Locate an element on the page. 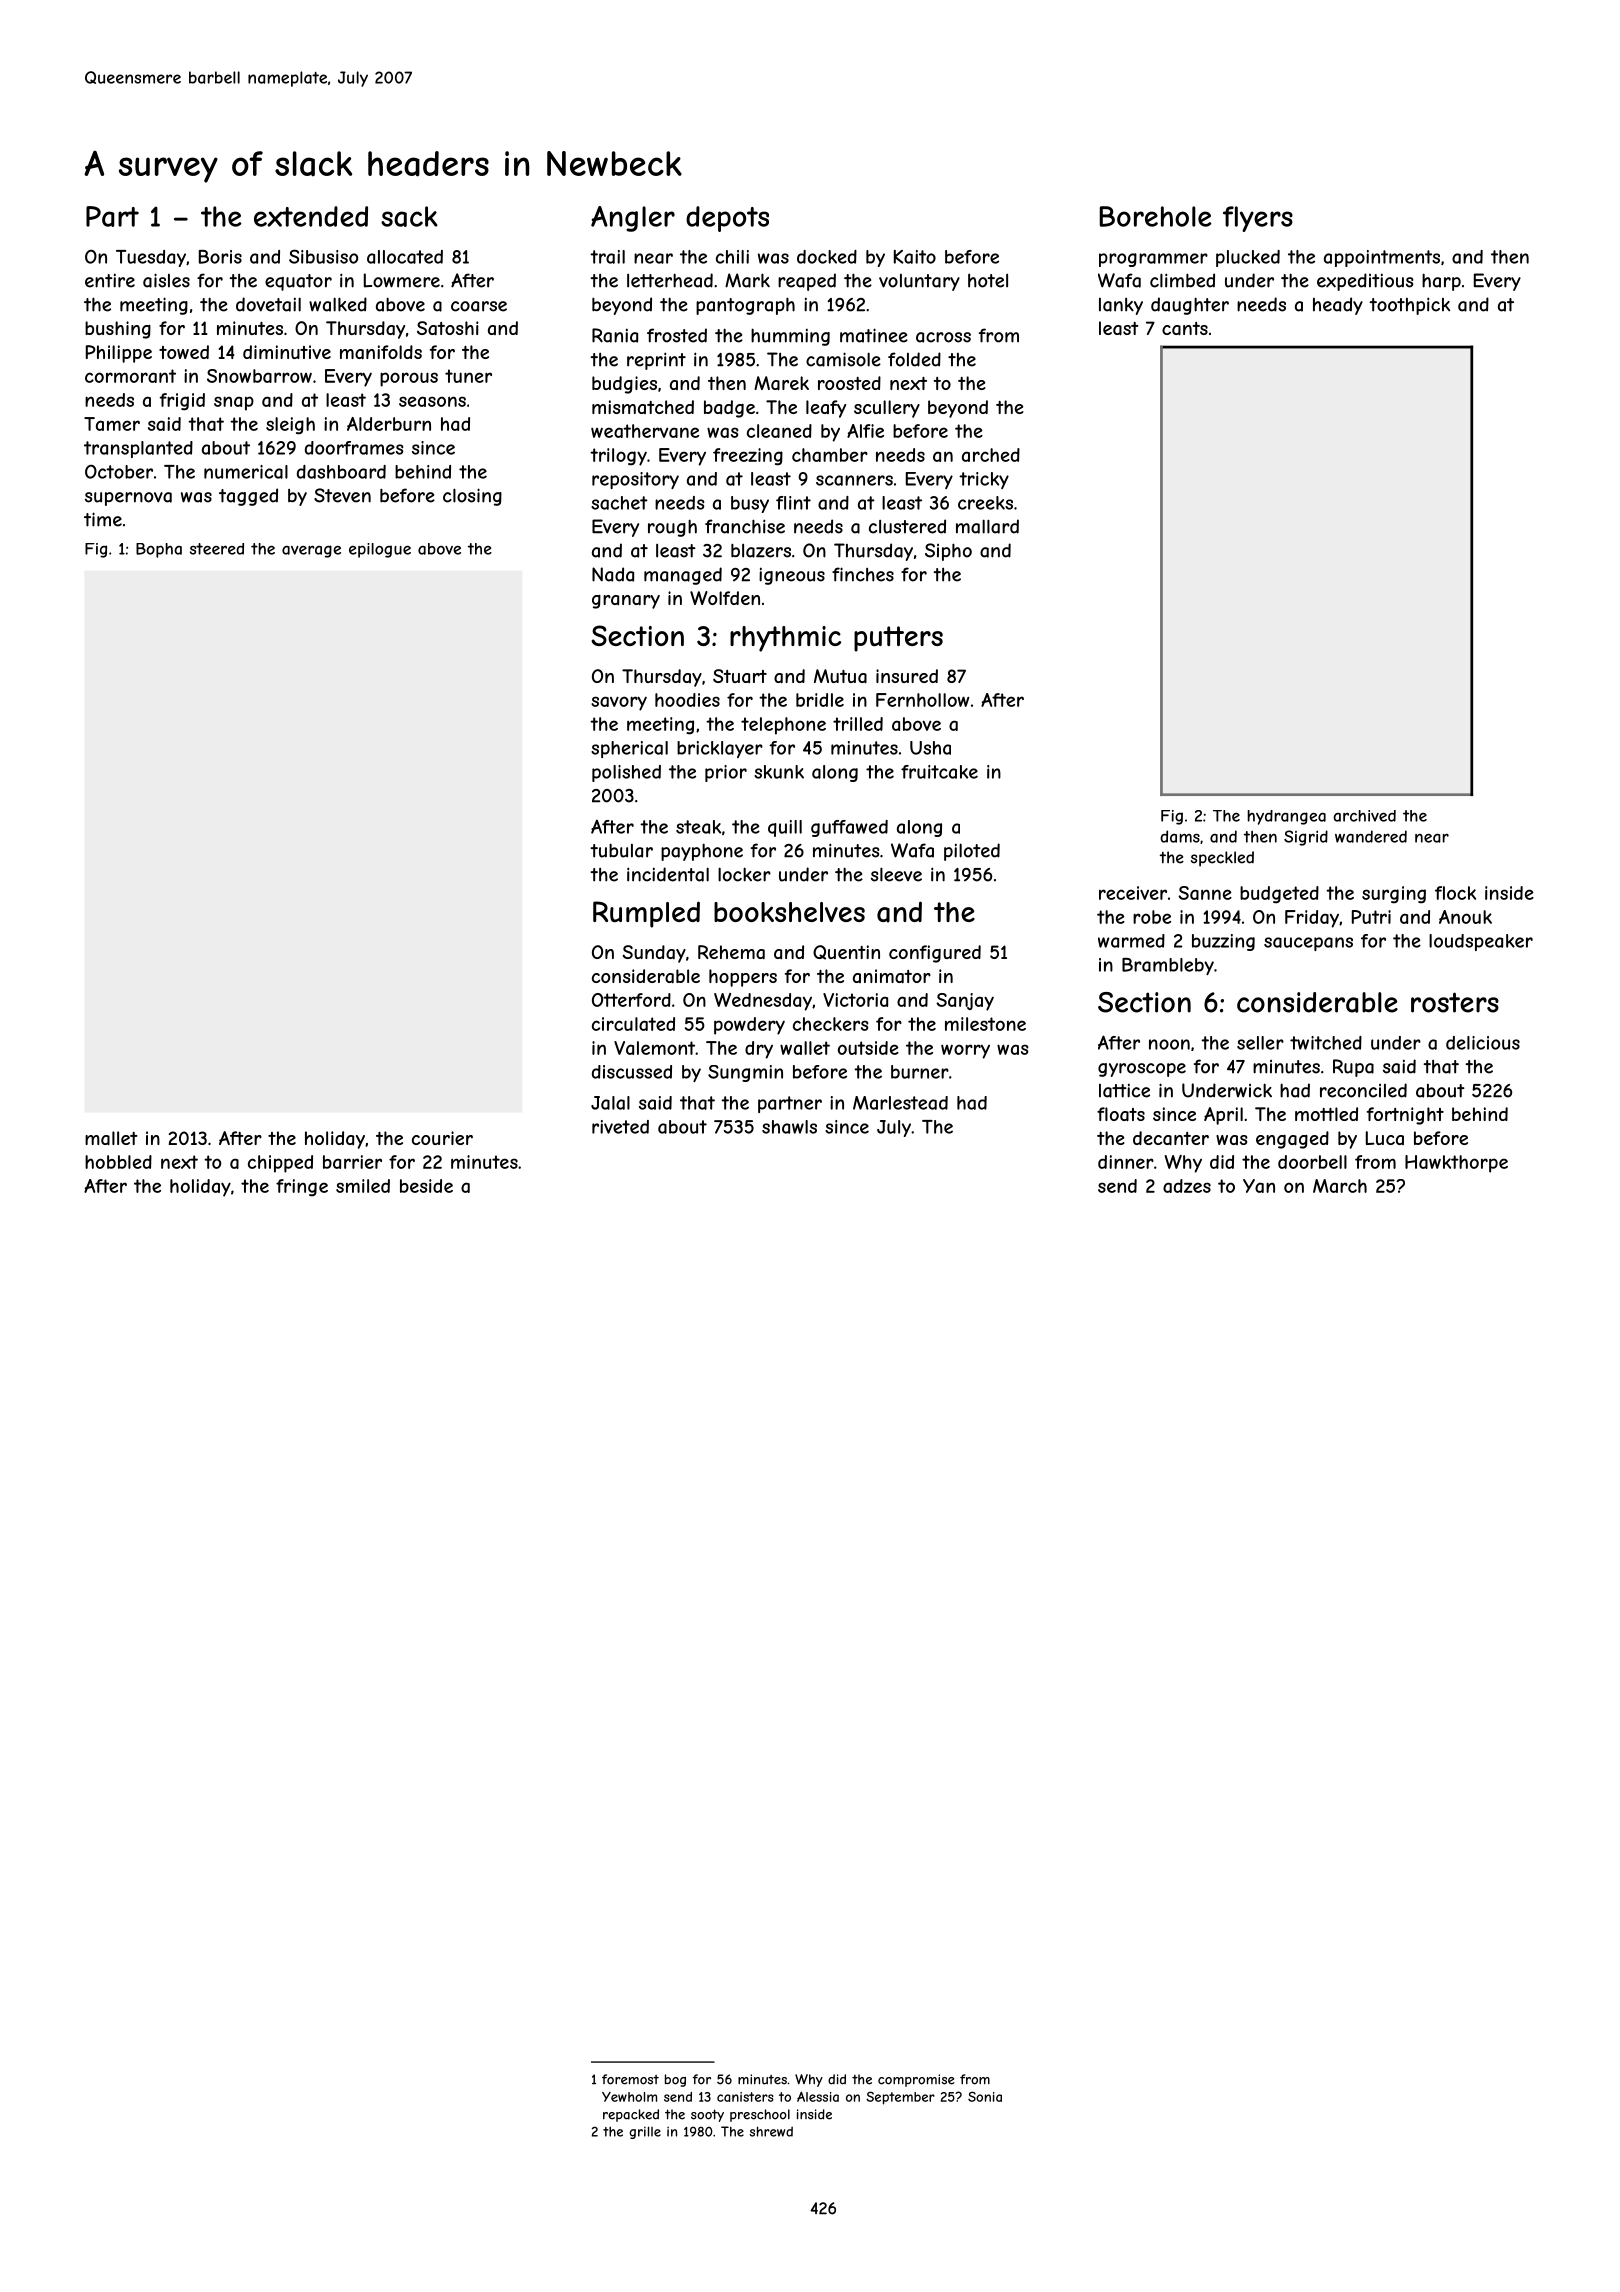 Image resolution: width=1620 pixels, height=2292 pixels. hobbled is located at coordinates (118, 1162).
